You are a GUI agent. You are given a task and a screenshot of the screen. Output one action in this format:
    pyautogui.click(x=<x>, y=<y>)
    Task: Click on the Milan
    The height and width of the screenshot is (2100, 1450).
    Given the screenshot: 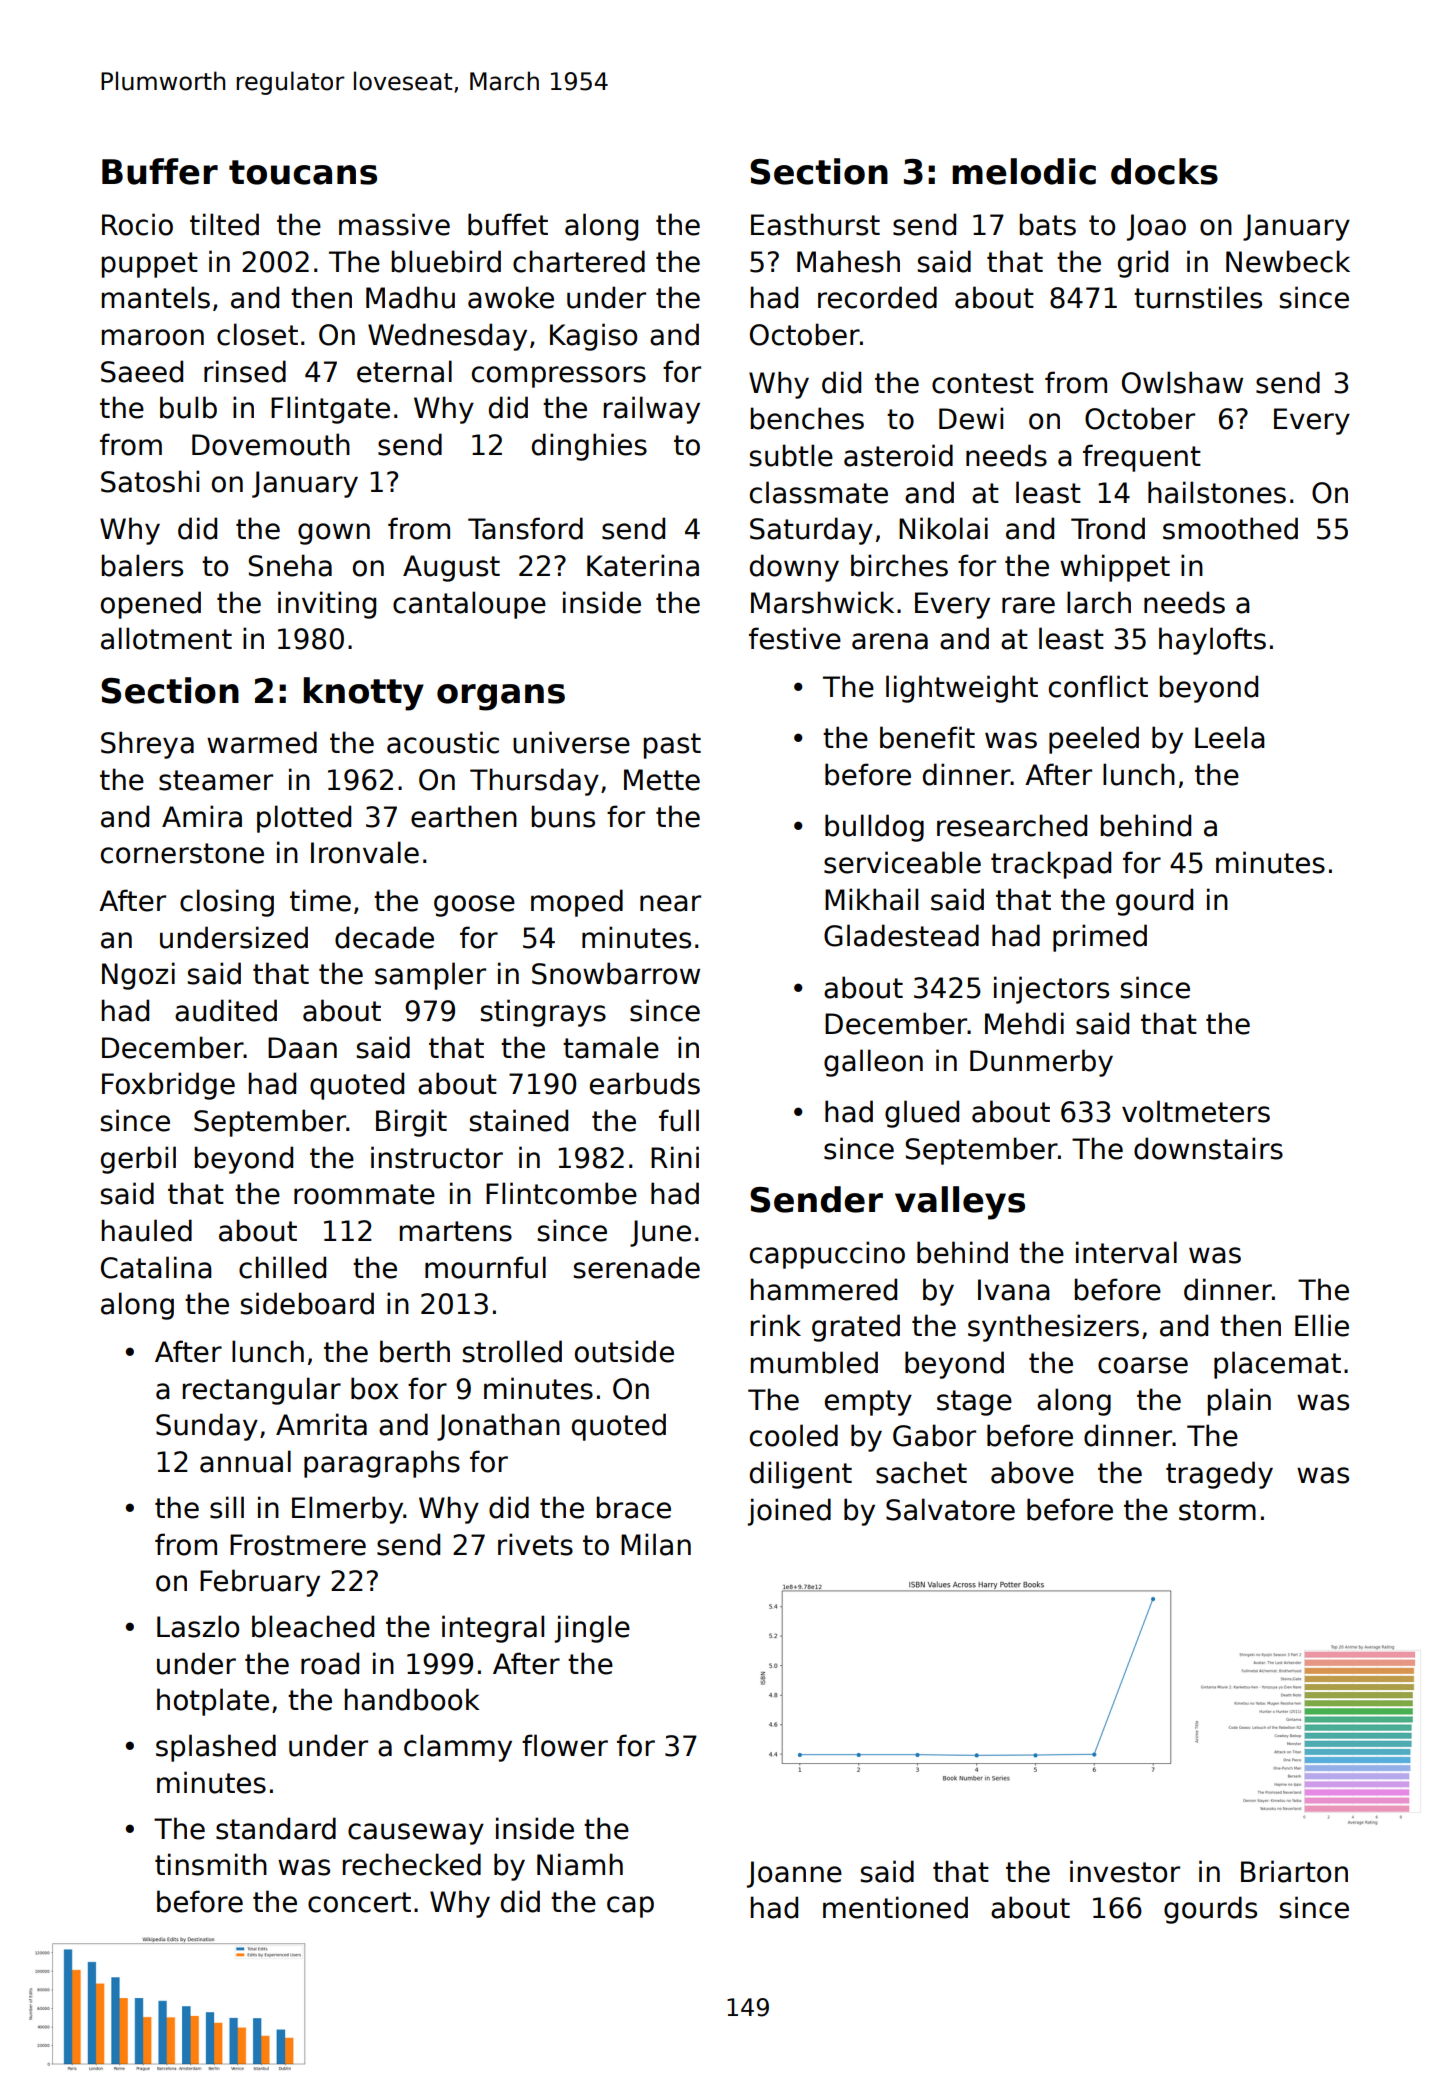 What is the action you would take?
    pyautogui.click(x=656, y=1544)
